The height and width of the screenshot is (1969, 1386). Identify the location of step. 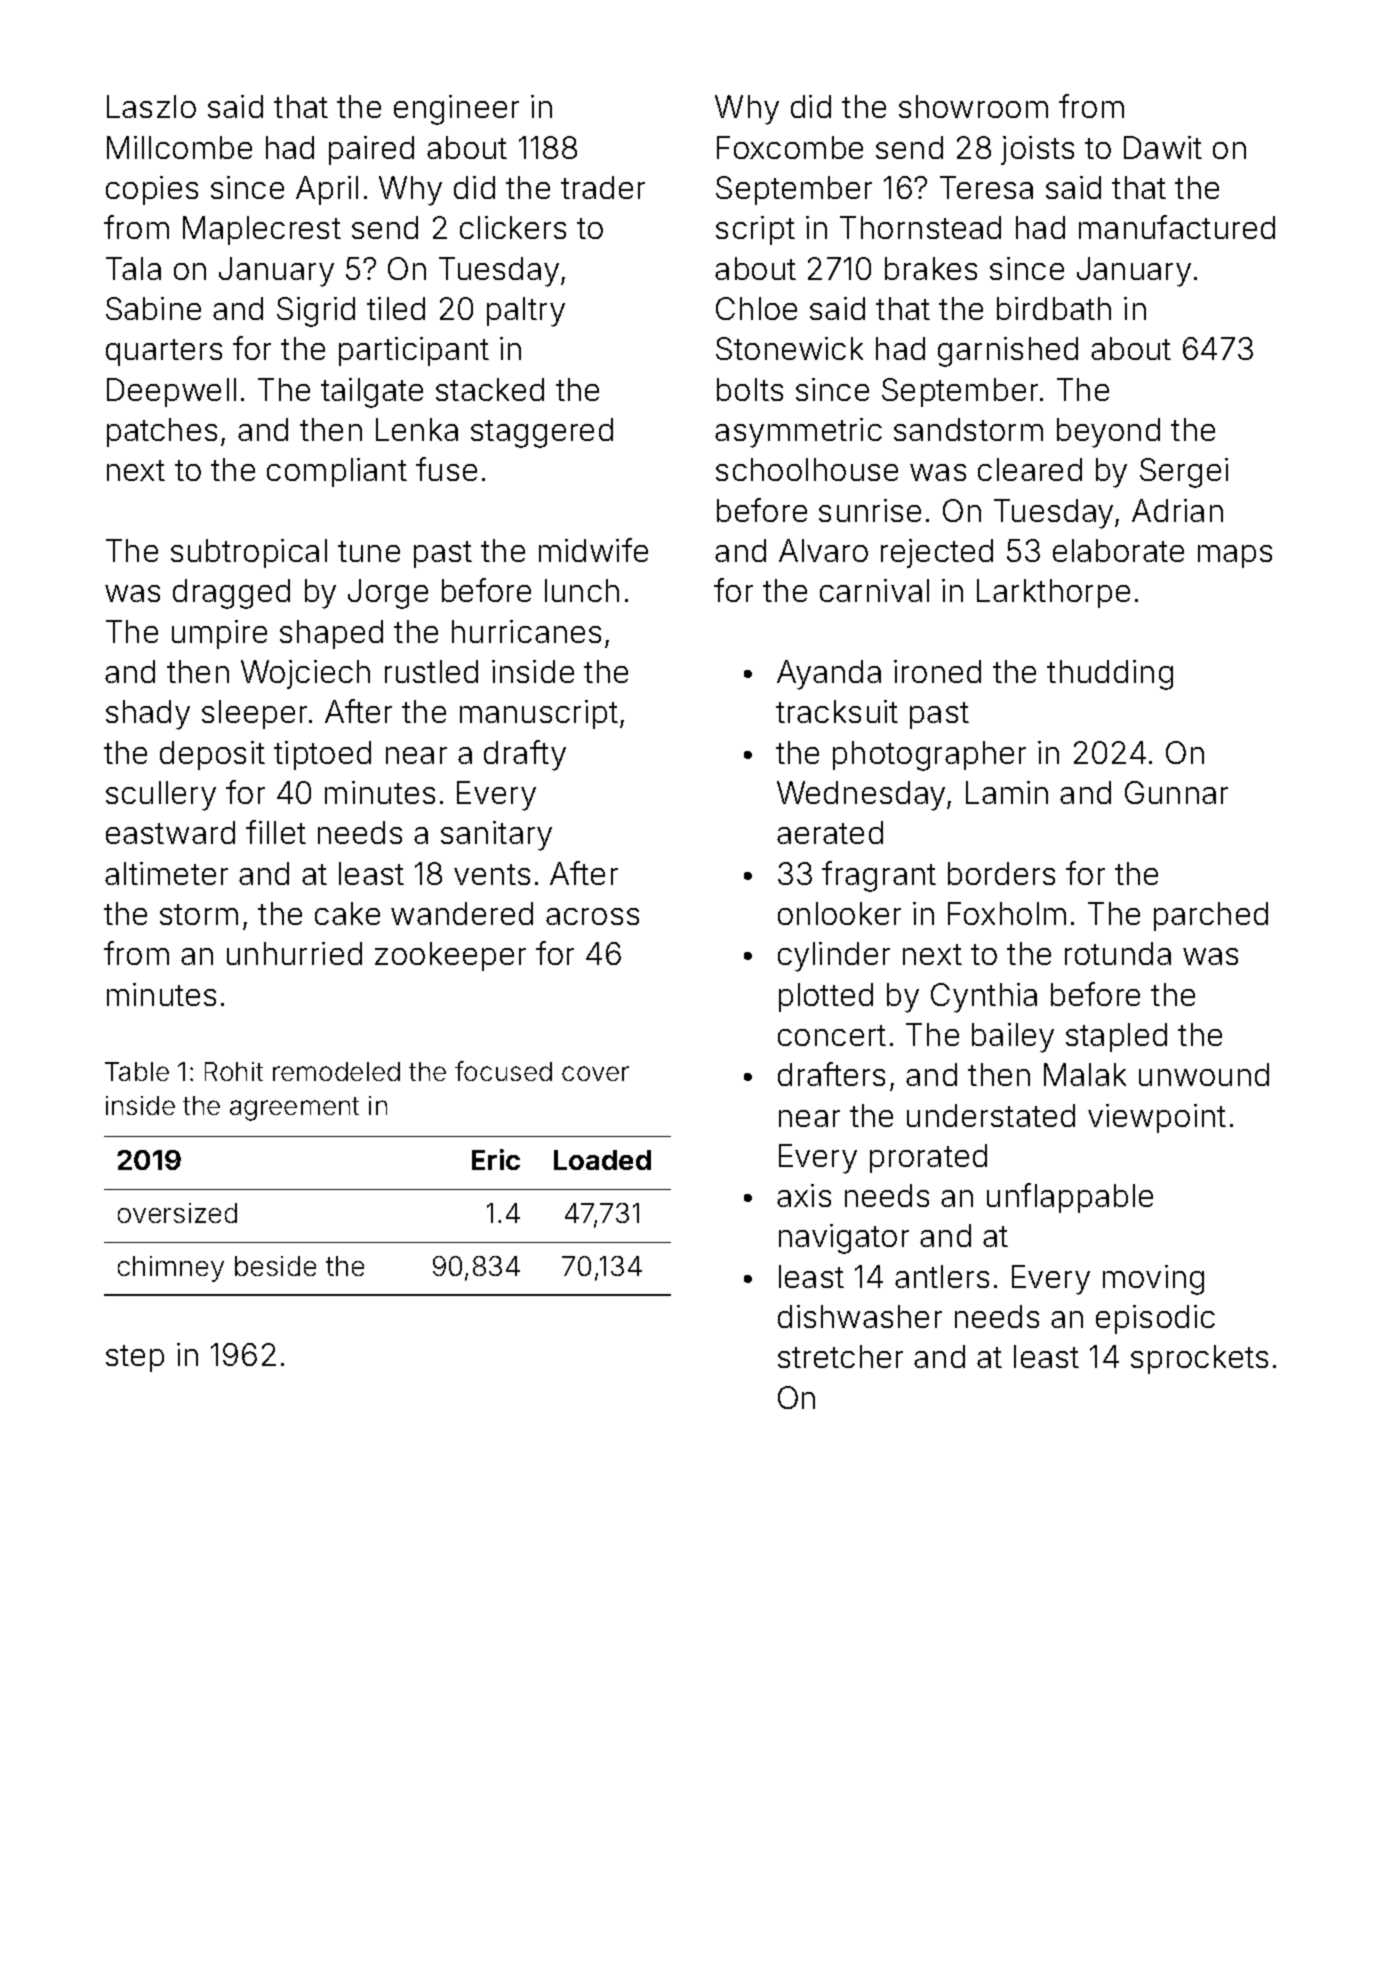
(135, 1358).
